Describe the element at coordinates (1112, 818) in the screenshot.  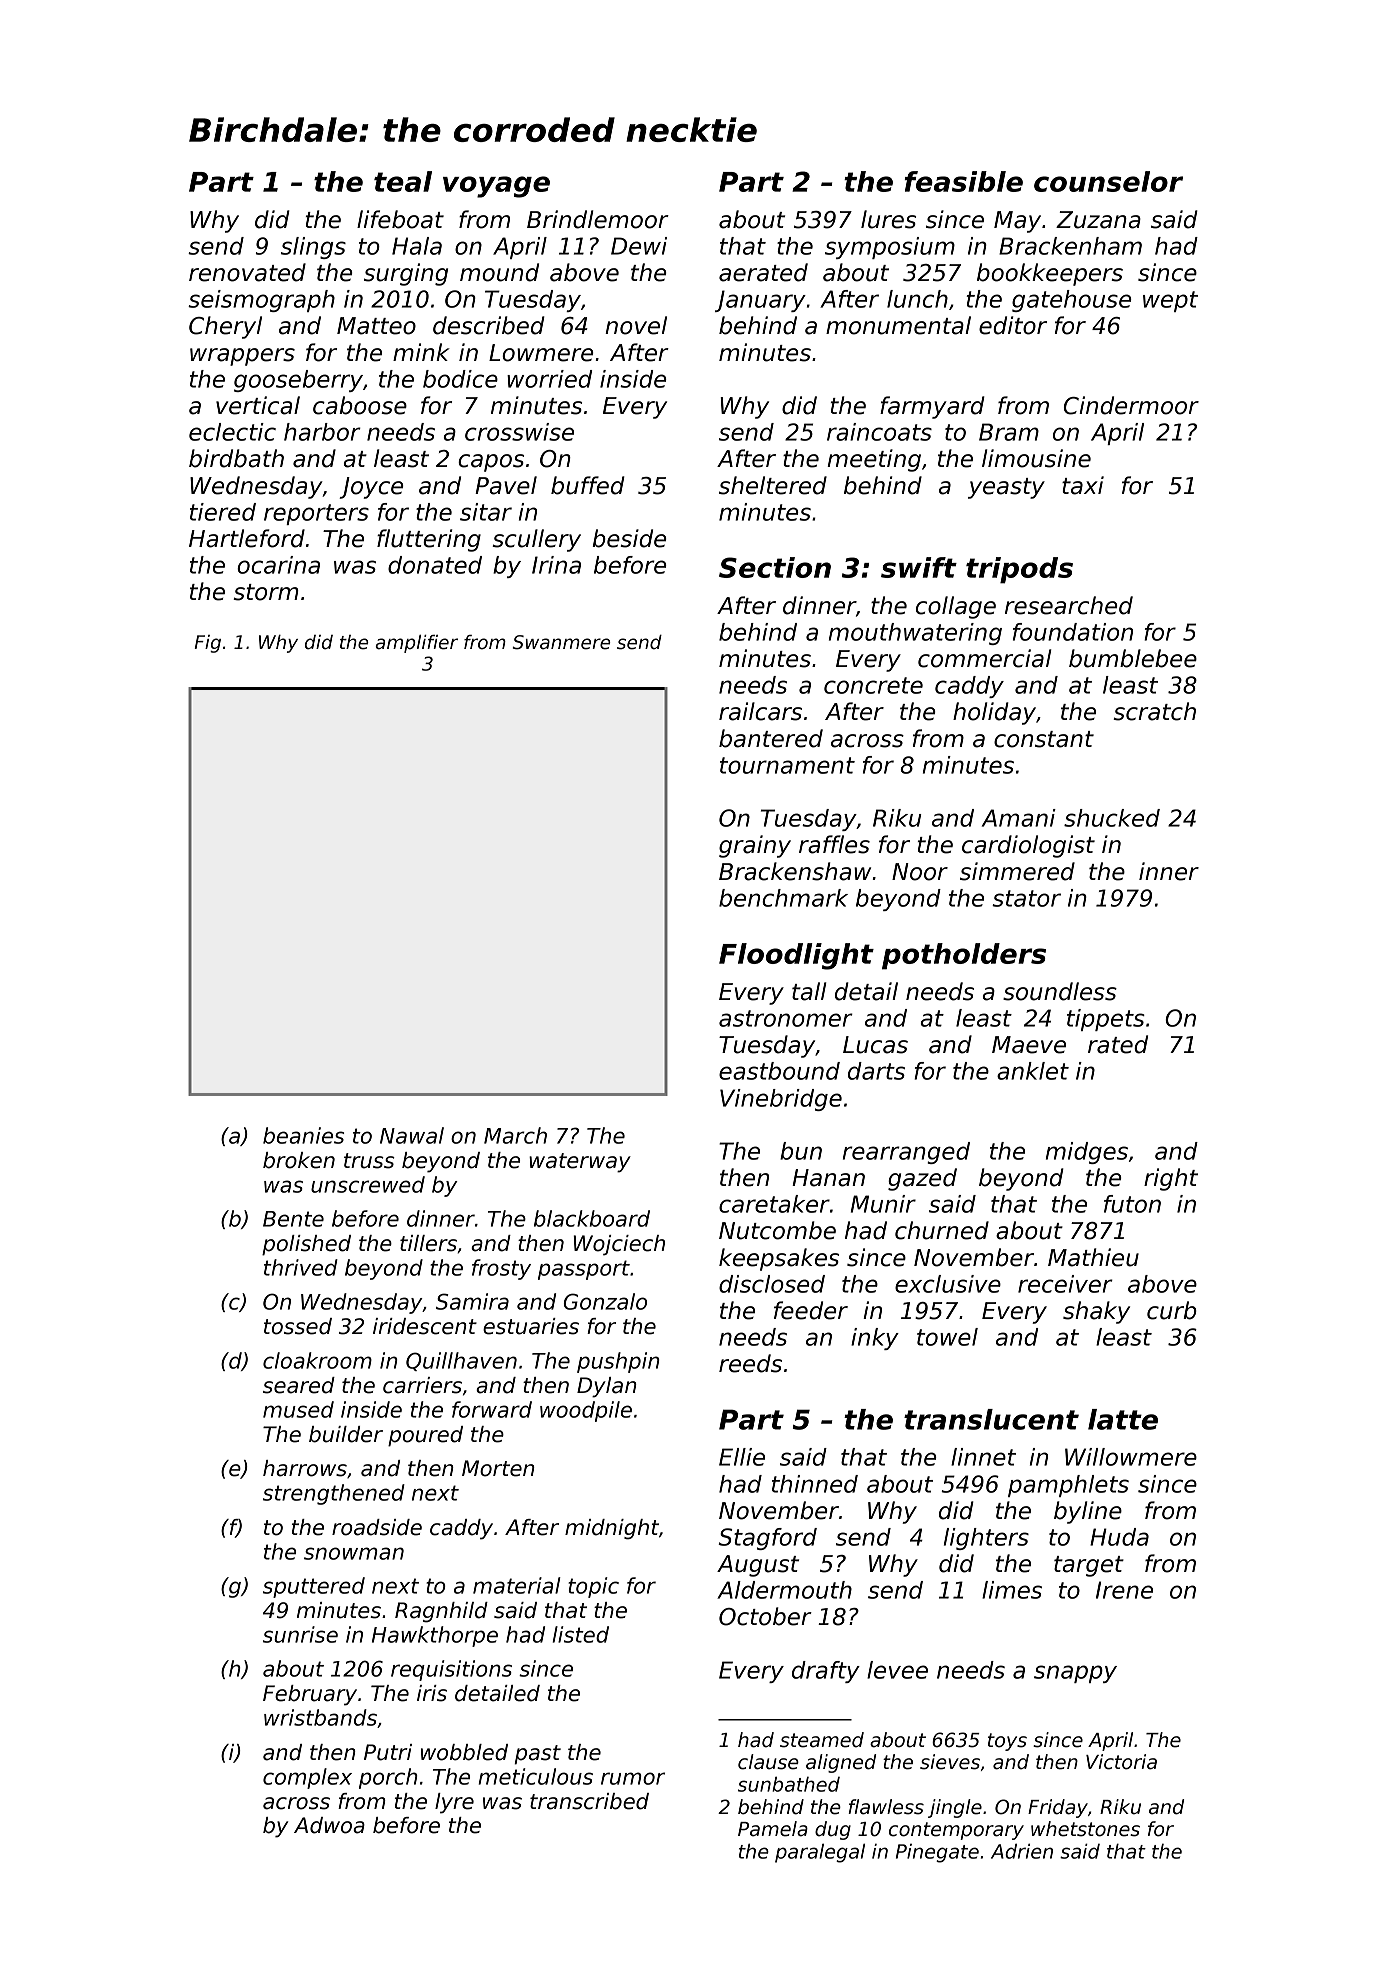
I see `shucked` at that location.
